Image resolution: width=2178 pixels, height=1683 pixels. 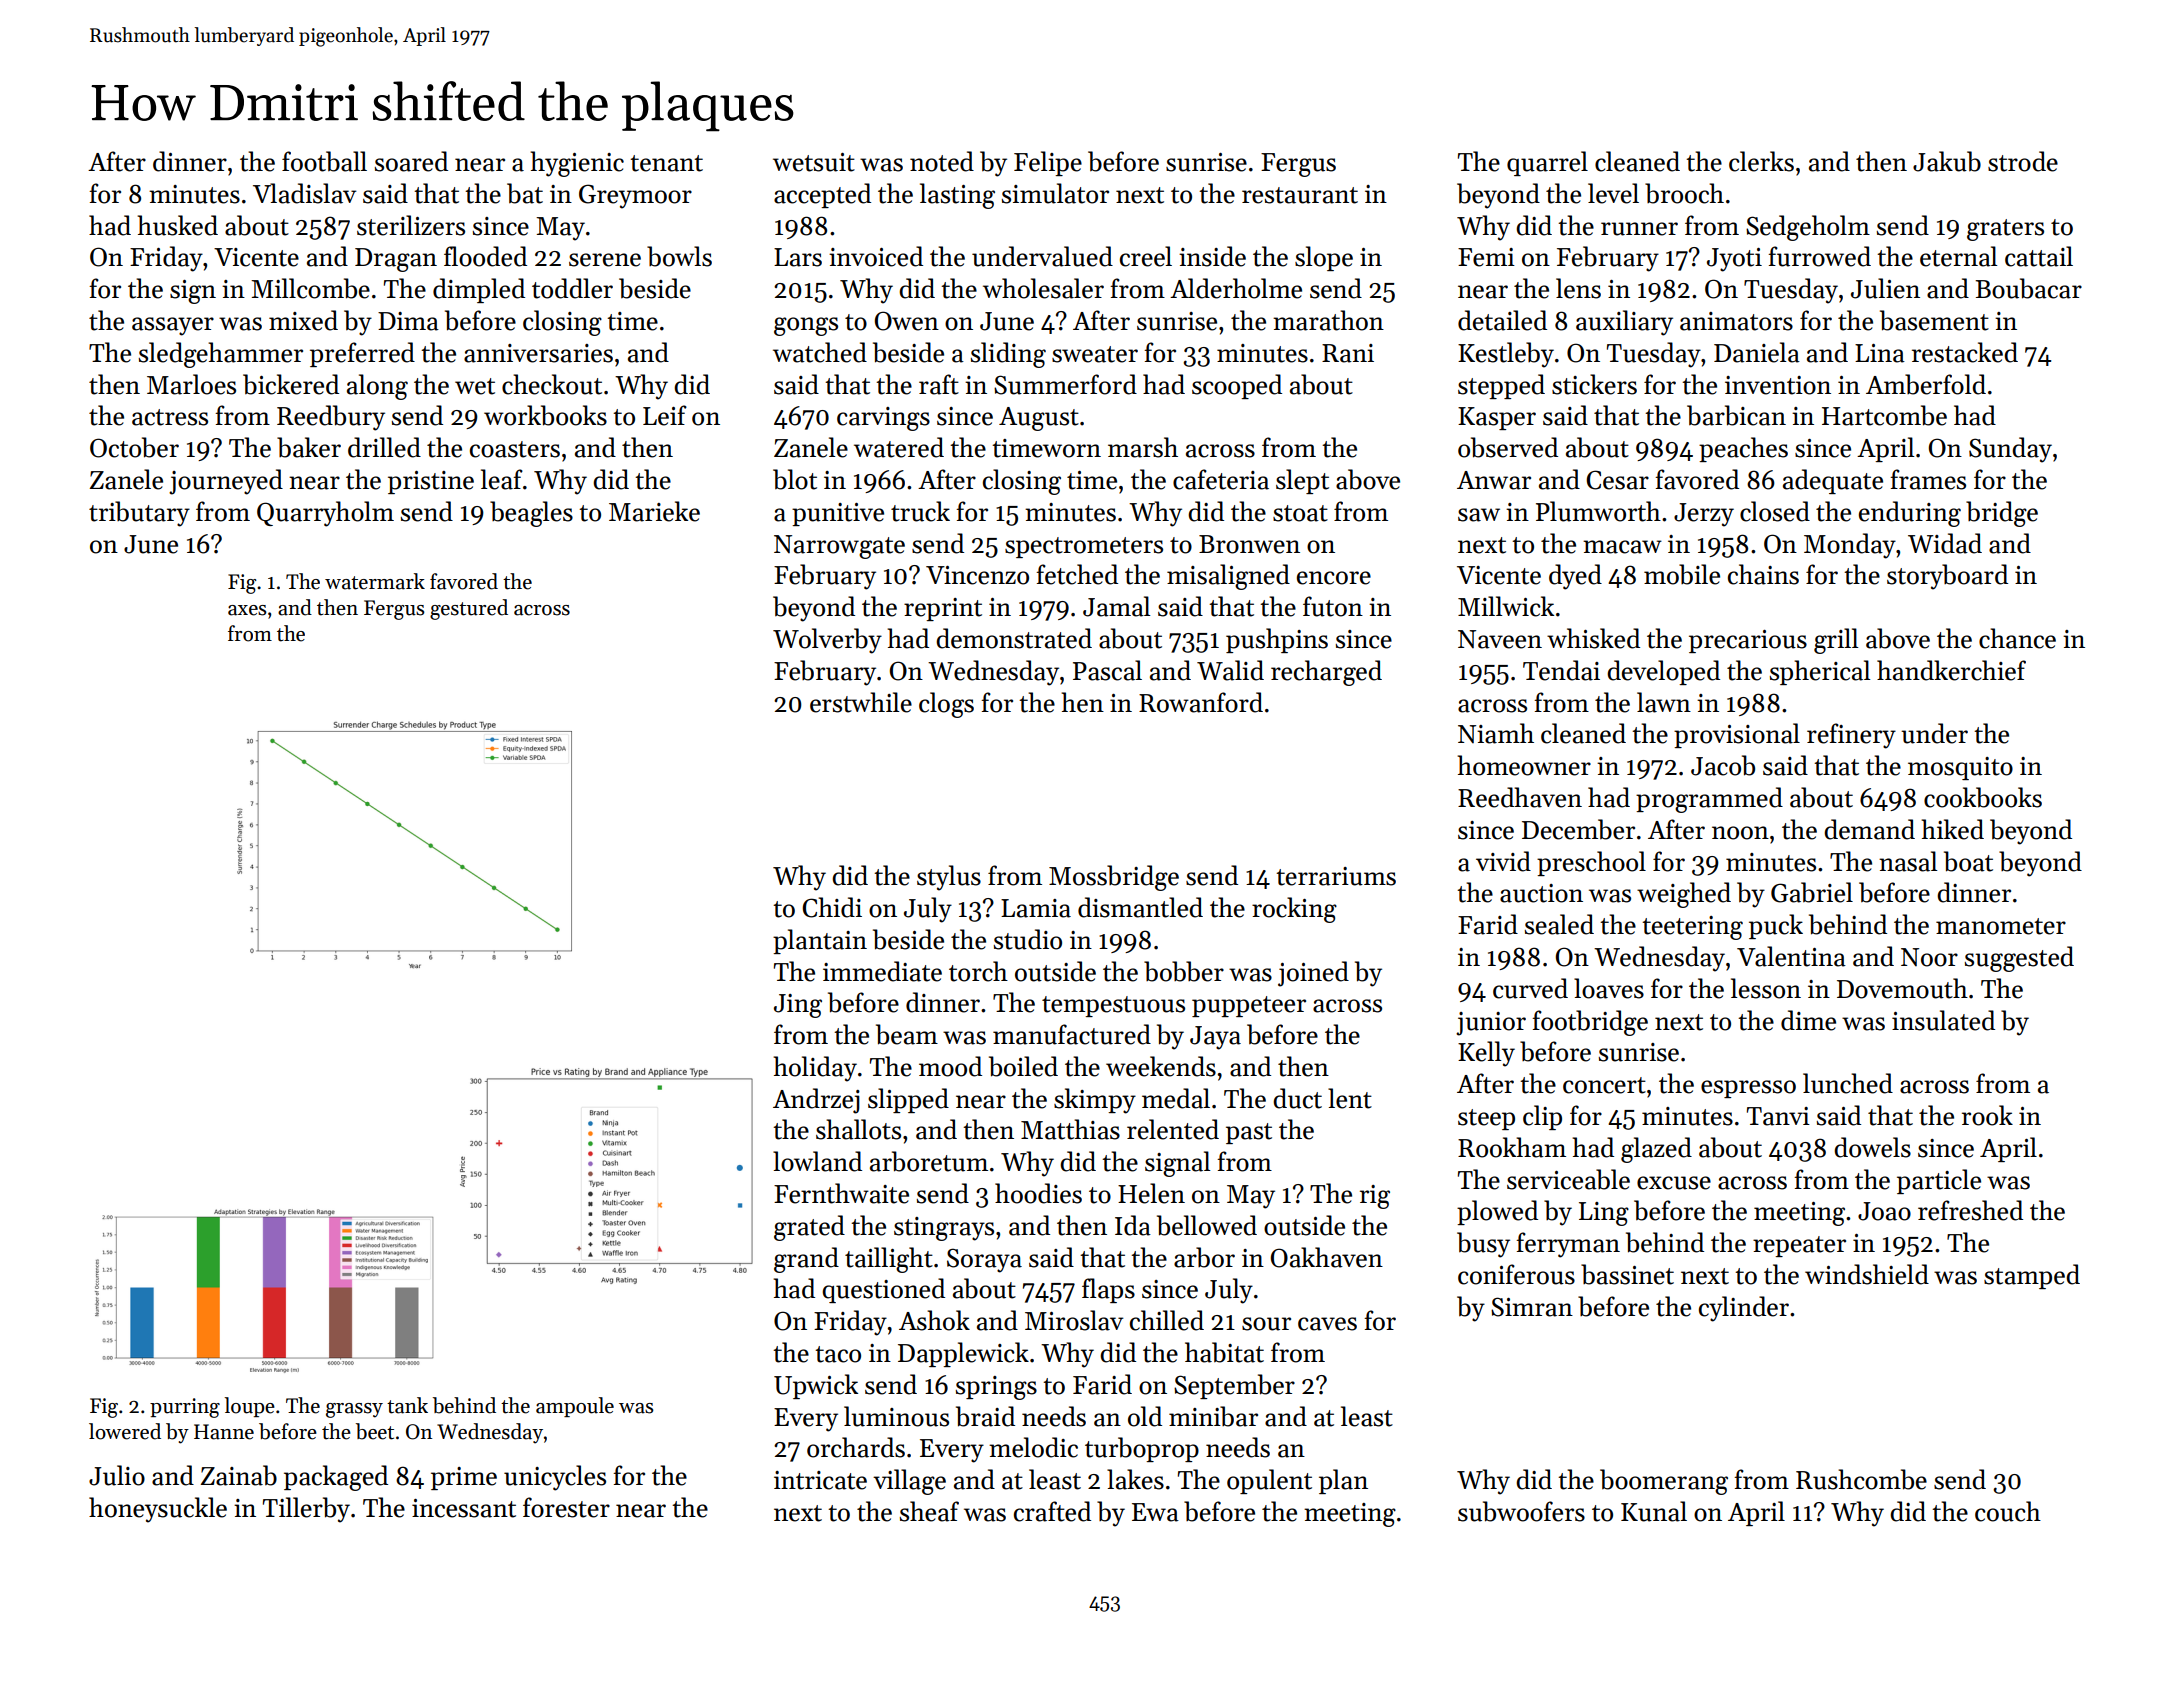 I want to click on husked, so click(x=177, y=225).
